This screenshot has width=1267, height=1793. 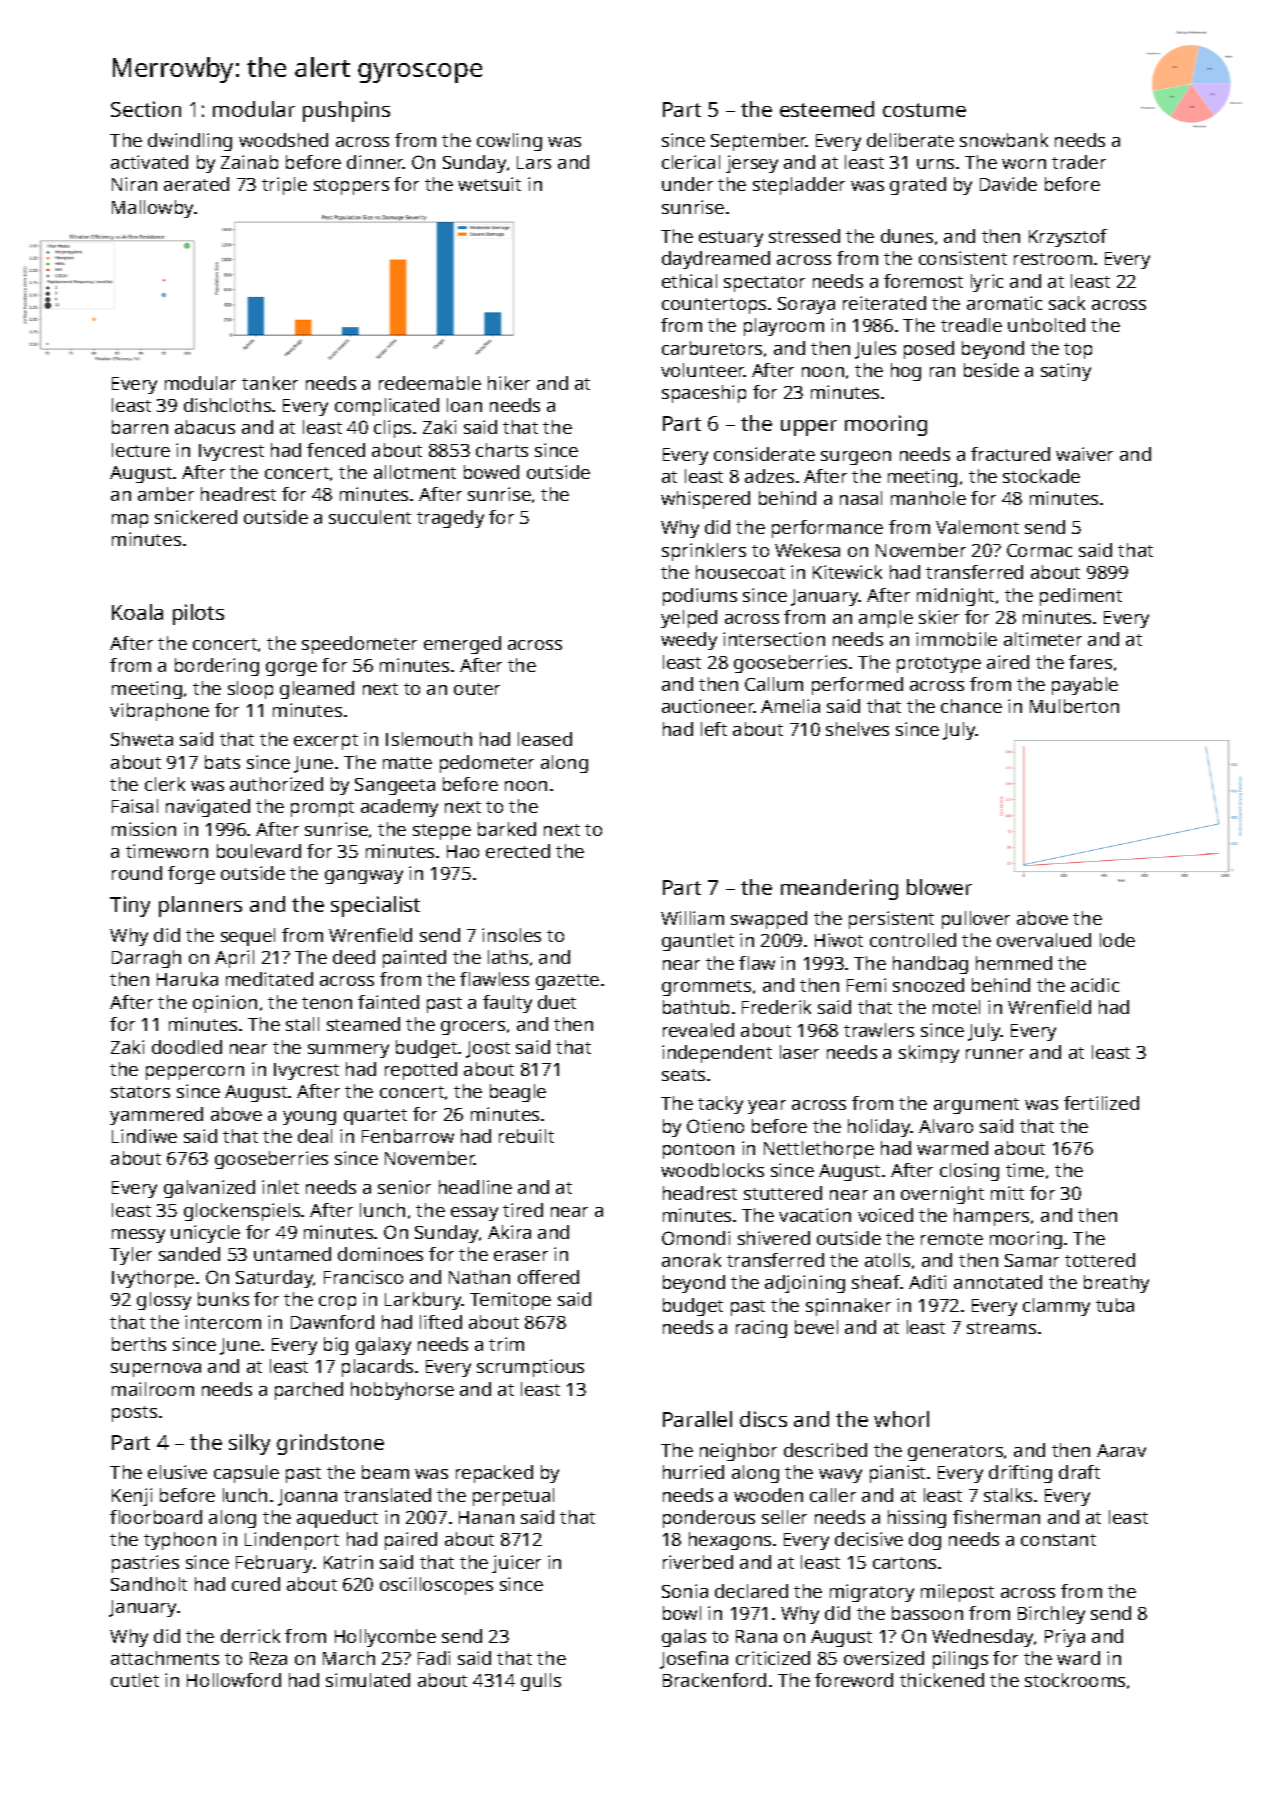 What do you see at coordinates (1079, 162) in the screenshot?
I see `trader` at bounding box center [1079, 162].
